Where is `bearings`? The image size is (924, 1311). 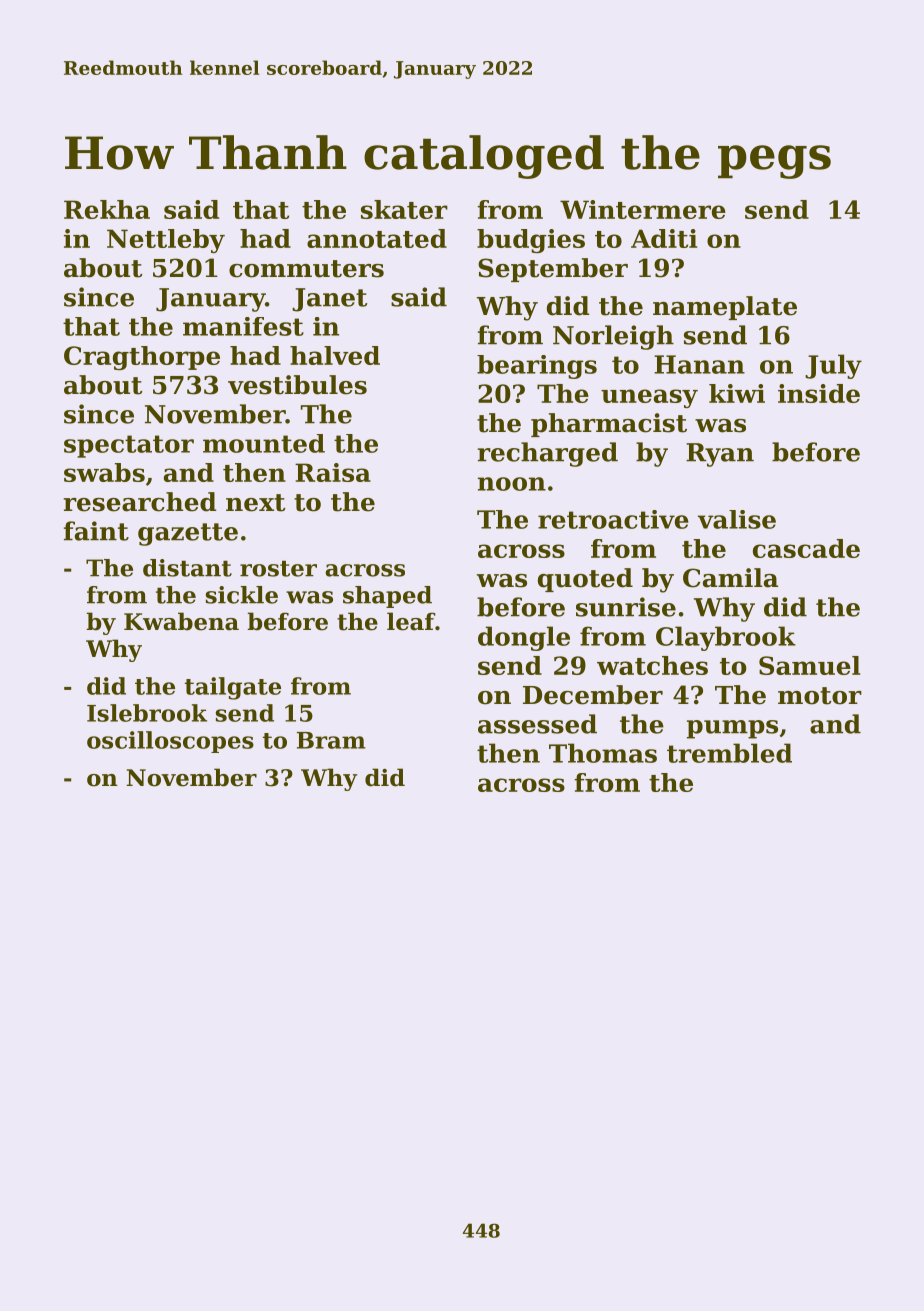 bearings is located at coordinates (537, 367).
